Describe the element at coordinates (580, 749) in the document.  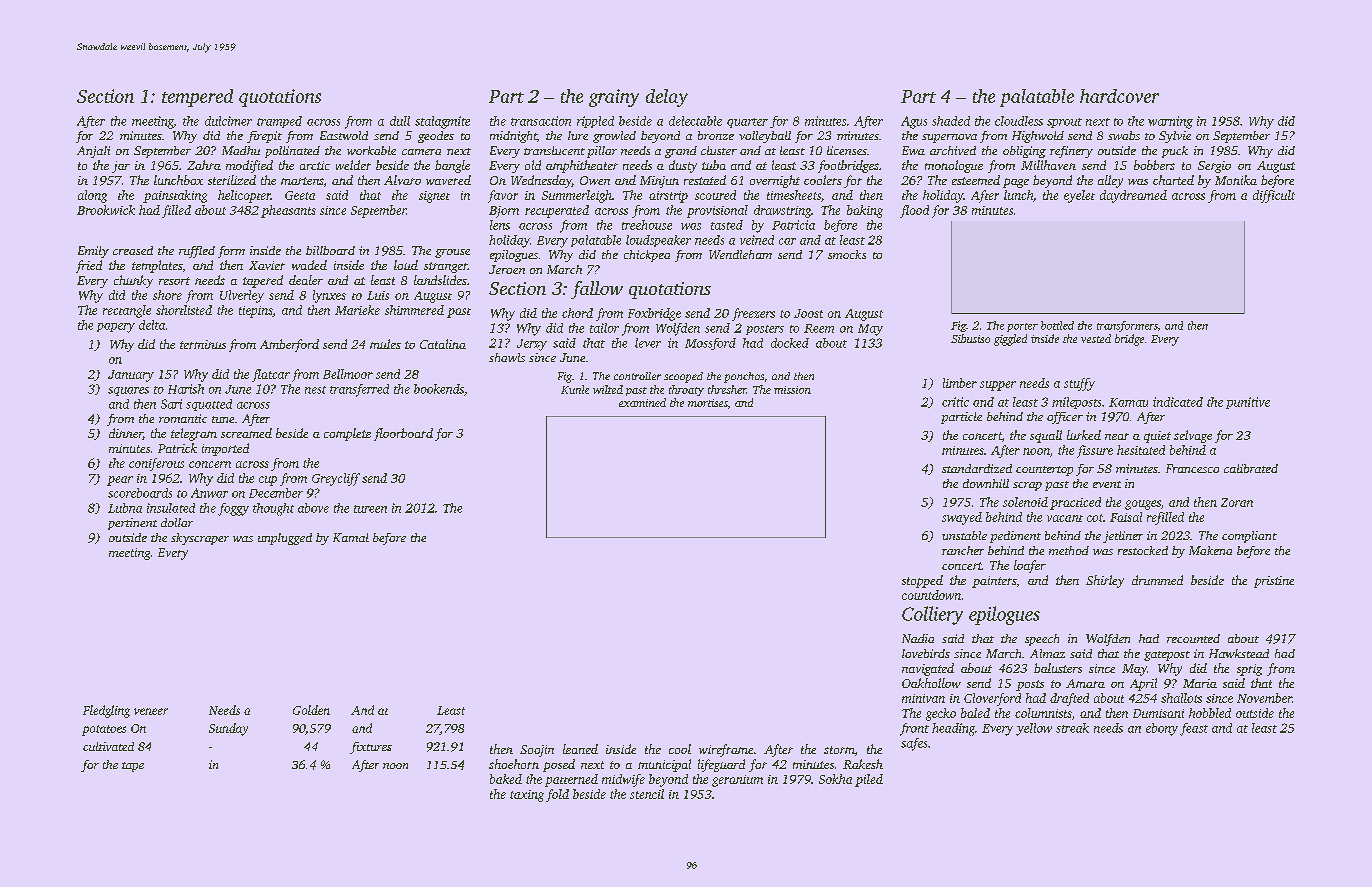
I see `leaned` at that location.
